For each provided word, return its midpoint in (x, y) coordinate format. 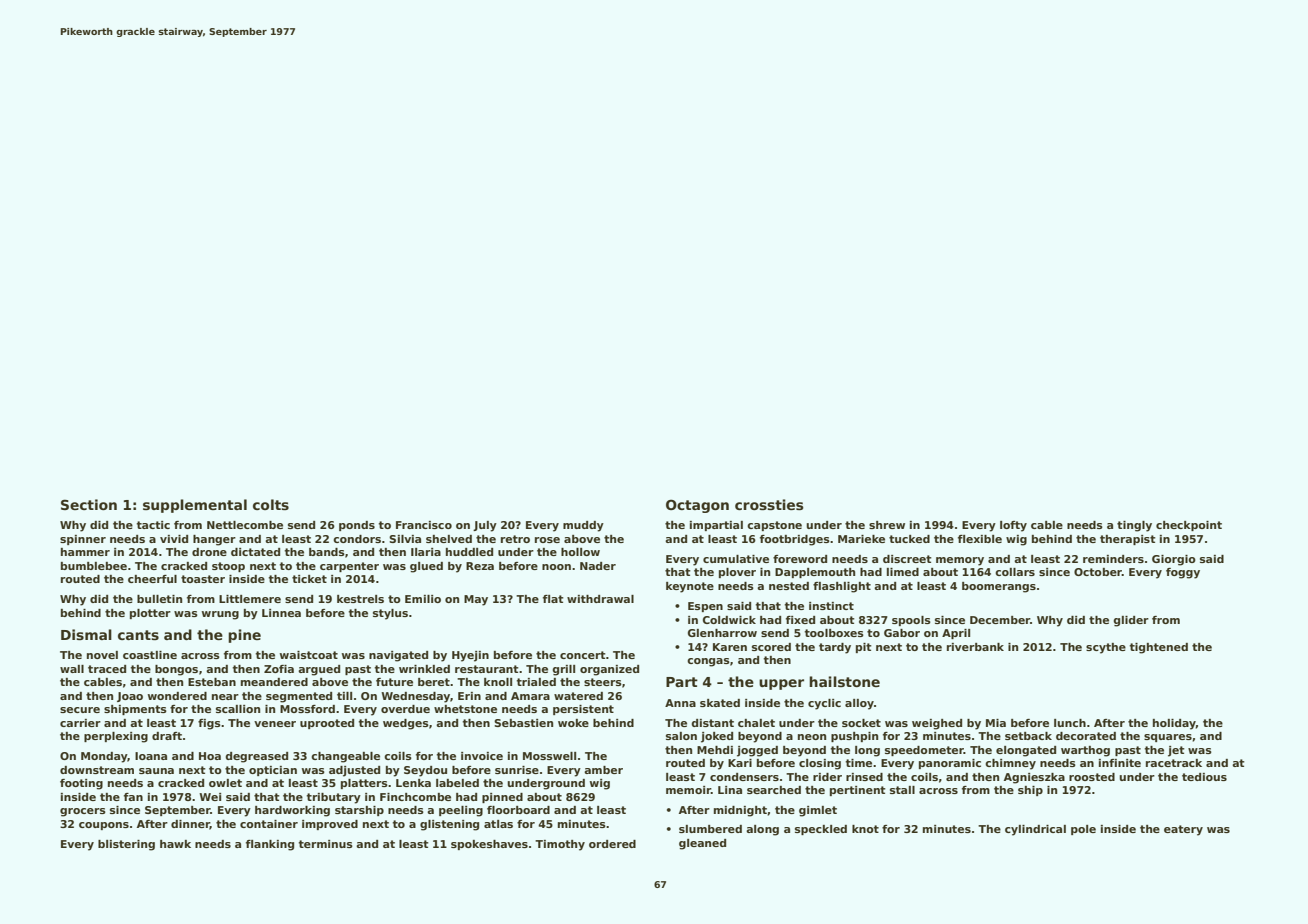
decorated (1086, 736)
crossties (769, 504)
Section (89, 504)
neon (812, 737)
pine (244, 636)
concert (583, 655)
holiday (1174, 724)
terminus (326, 844)
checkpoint (1189, 526)
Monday (104, 757)
